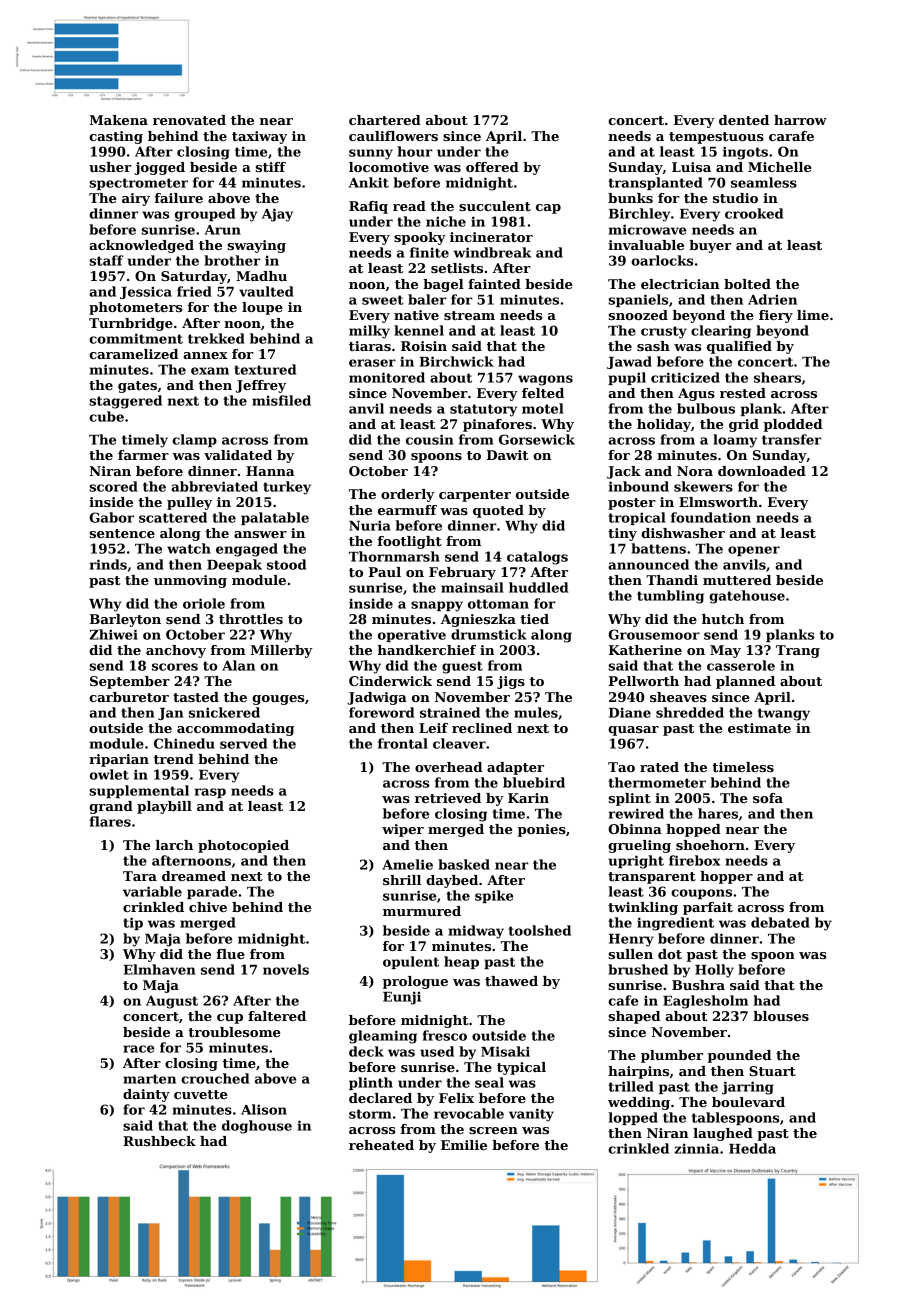 The height and width of the screenshot is (1308, 924). What do you see at coordinates (159, 1141) in the screenshot?
I see `Rushbeck` at bounding box center [159, 1141].
